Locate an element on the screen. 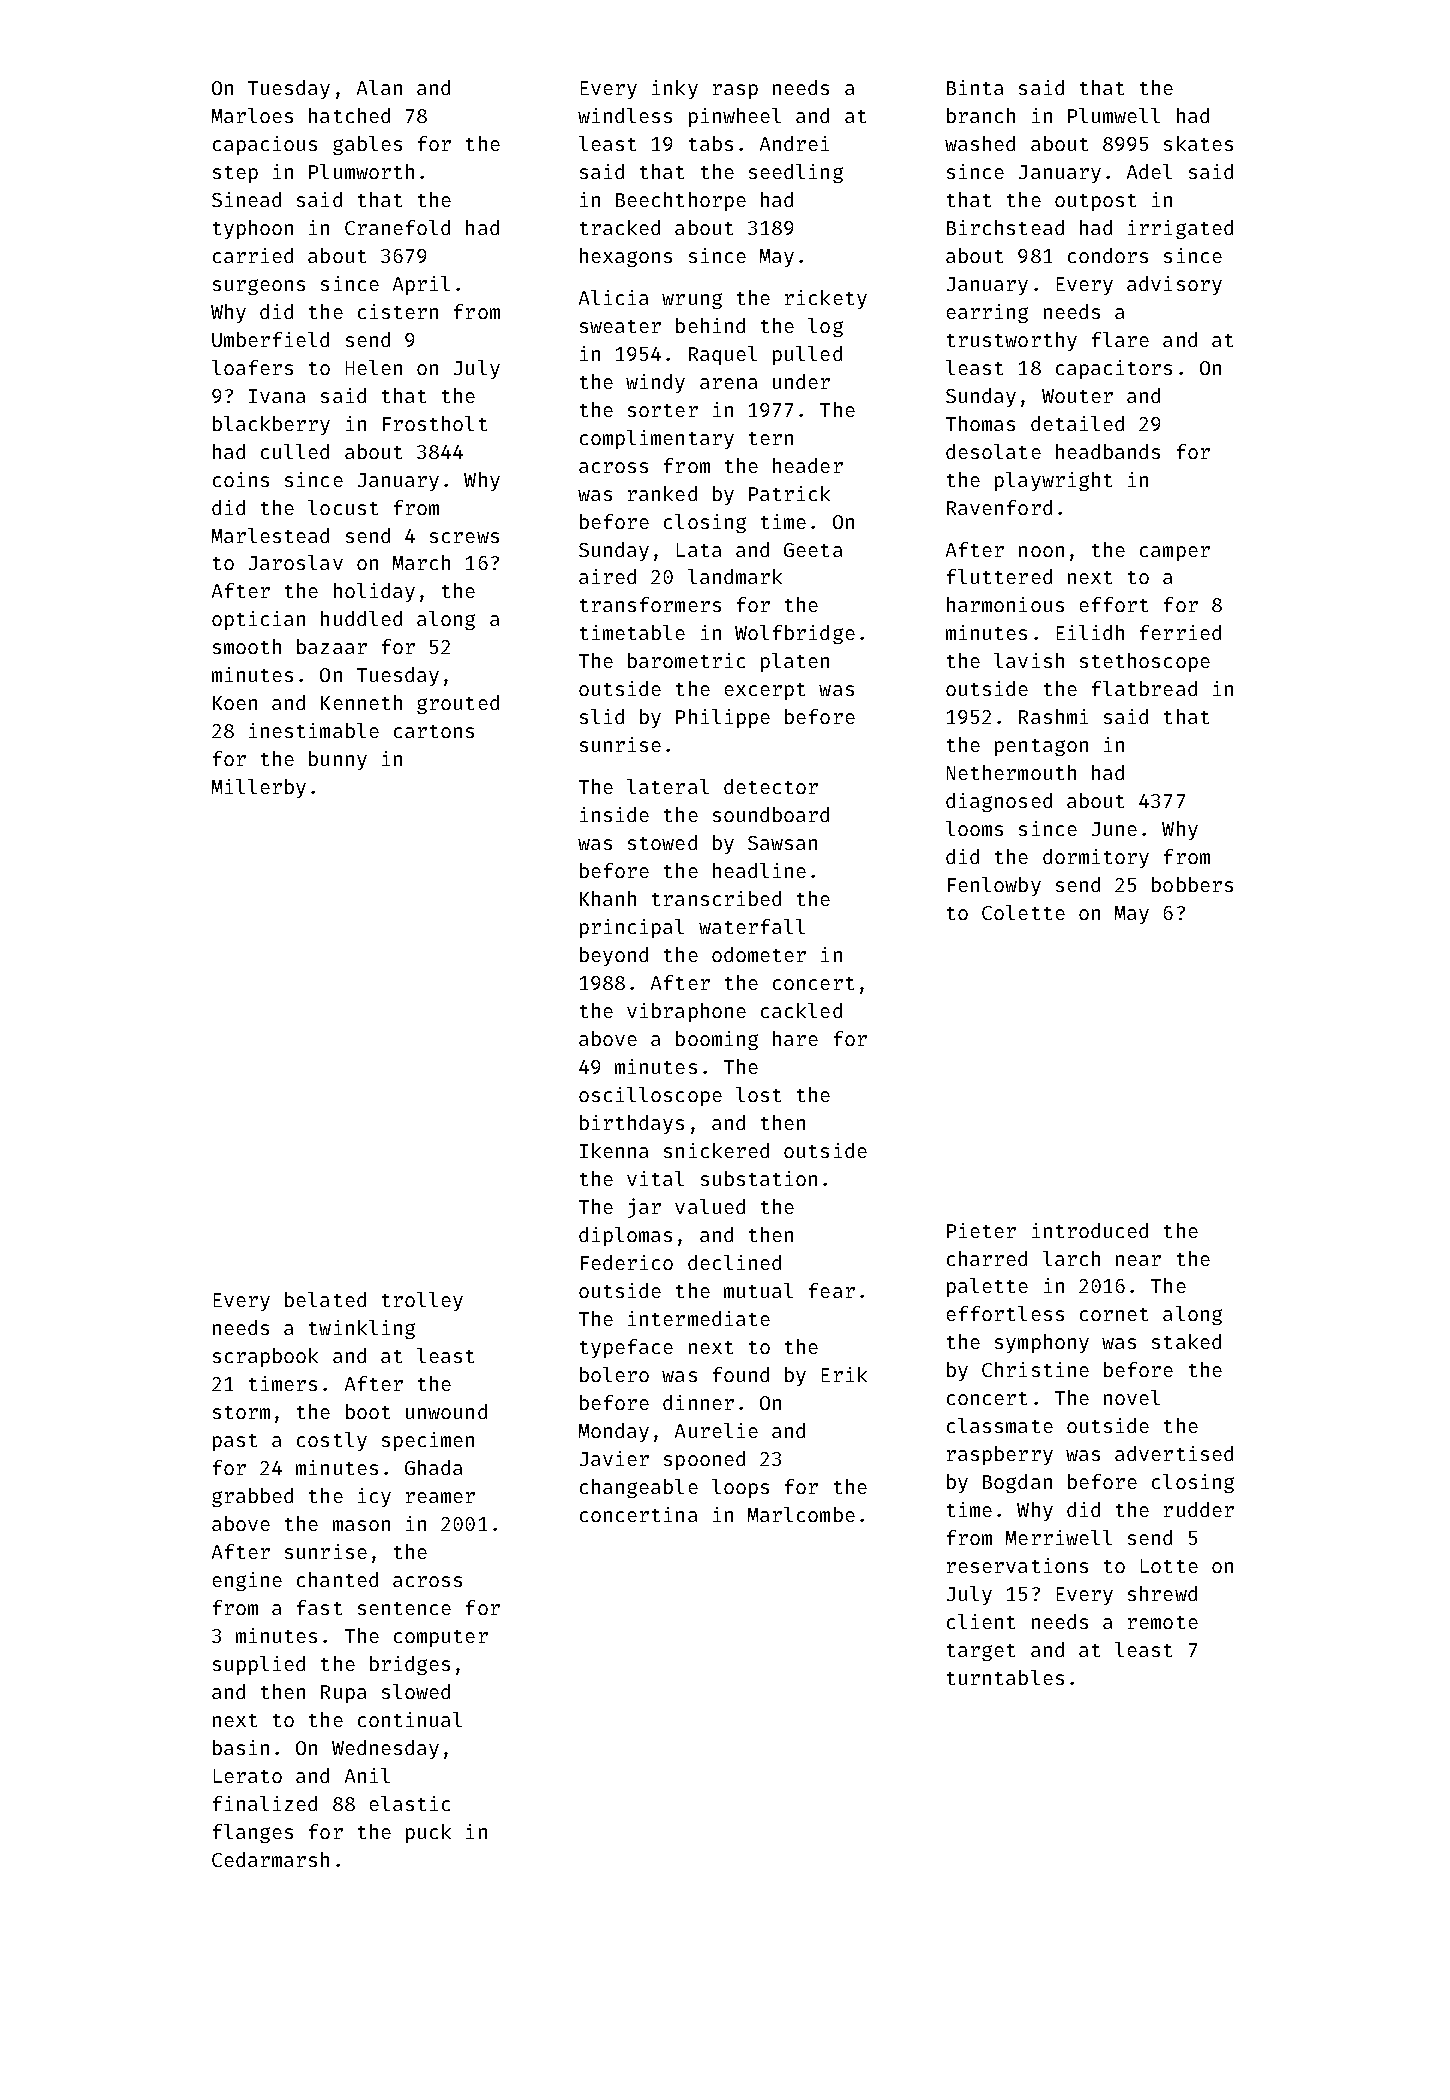 This screenshot has height=2100, width=1450. flanges is located at coordinates (253, 1833).
